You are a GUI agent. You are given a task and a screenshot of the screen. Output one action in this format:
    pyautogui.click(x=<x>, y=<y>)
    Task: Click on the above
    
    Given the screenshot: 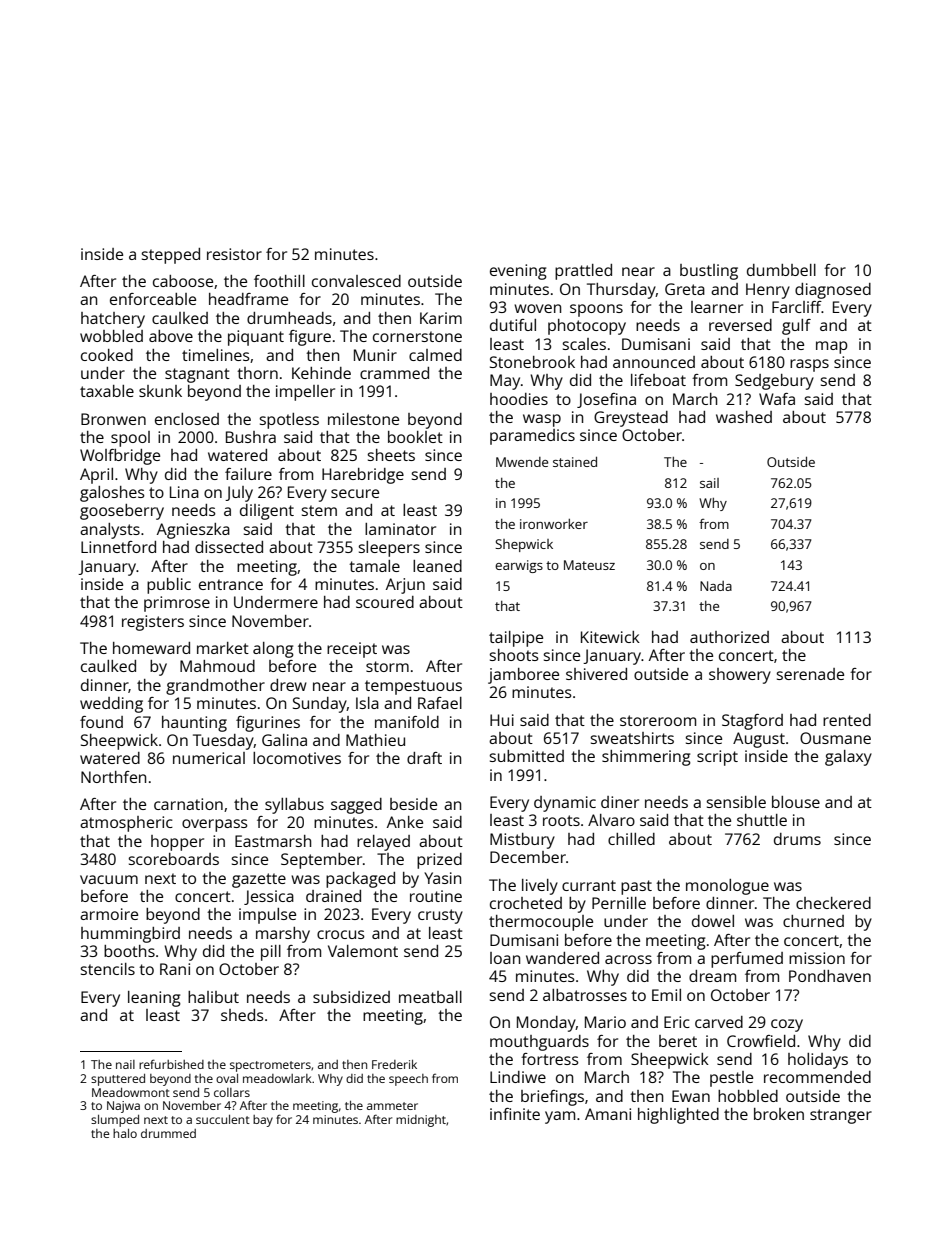 What is the action you would take?
    pyautogui.click(x=171, y=336)
